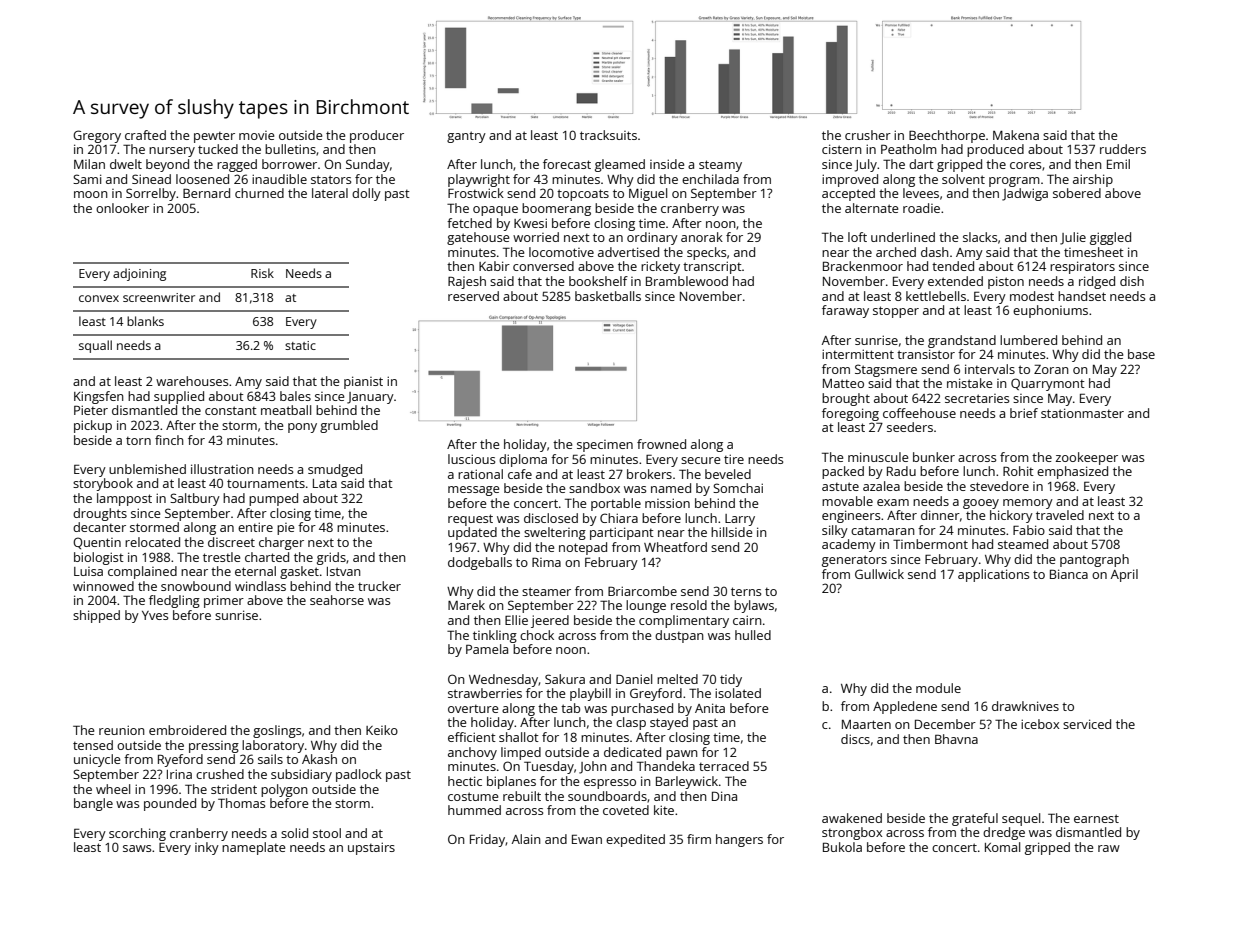 This screenshot has width=1233, height=952. What do you see at coordinates (1072, 472) in the screenshot?
I see `emphasized` at bounding box center [1072, 472].
